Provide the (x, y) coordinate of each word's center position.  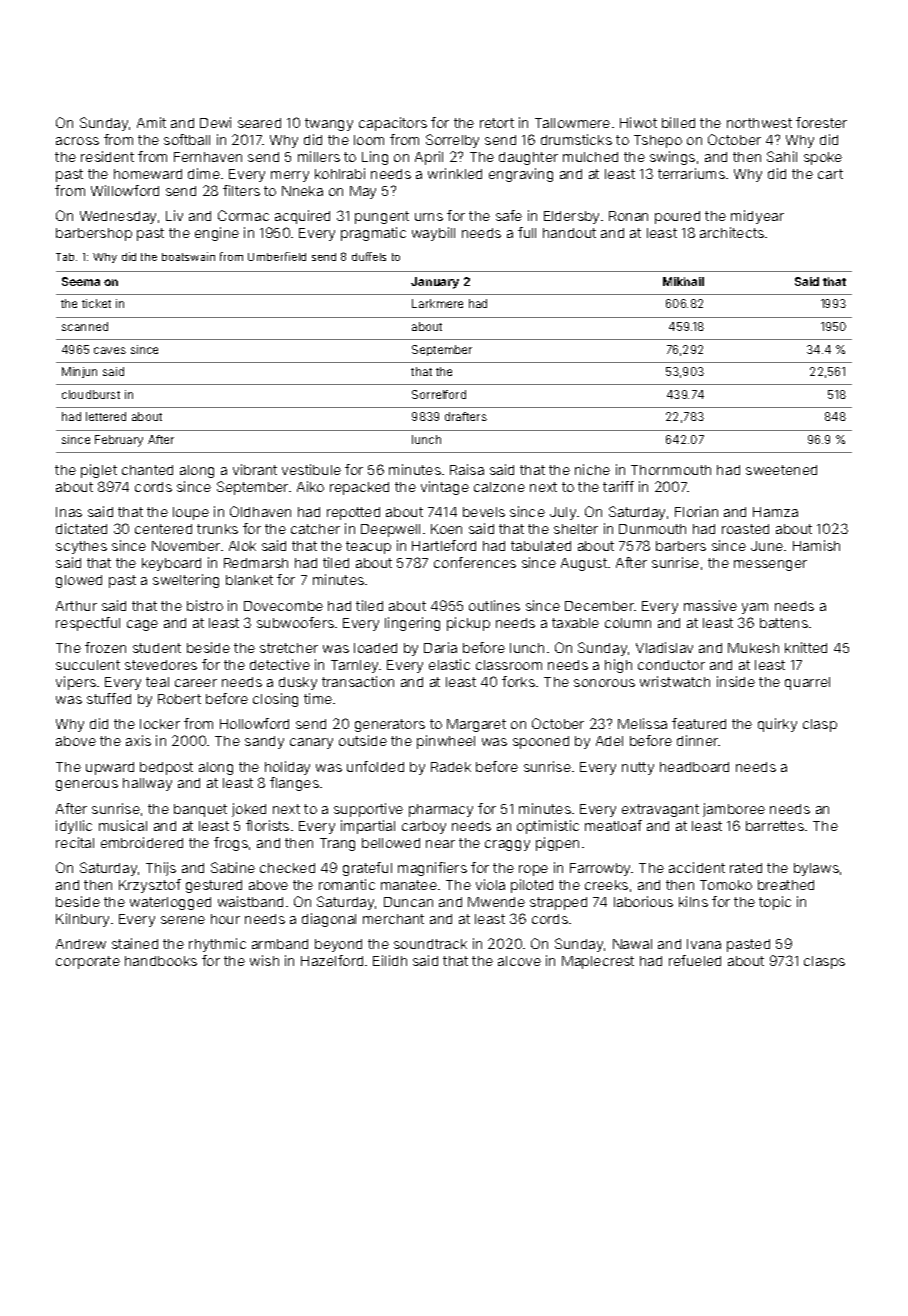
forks (518, 681)
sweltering (186, 581)
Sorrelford (439, 394)
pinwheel (446, 742)
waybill (433, 234)
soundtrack (430, 944)
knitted (806, 647)
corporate (88, 962)
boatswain (188, 256)
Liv (174, 215)
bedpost (166, 768)
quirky (777, 725)
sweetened (781, 470)
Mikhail (683, 281)
